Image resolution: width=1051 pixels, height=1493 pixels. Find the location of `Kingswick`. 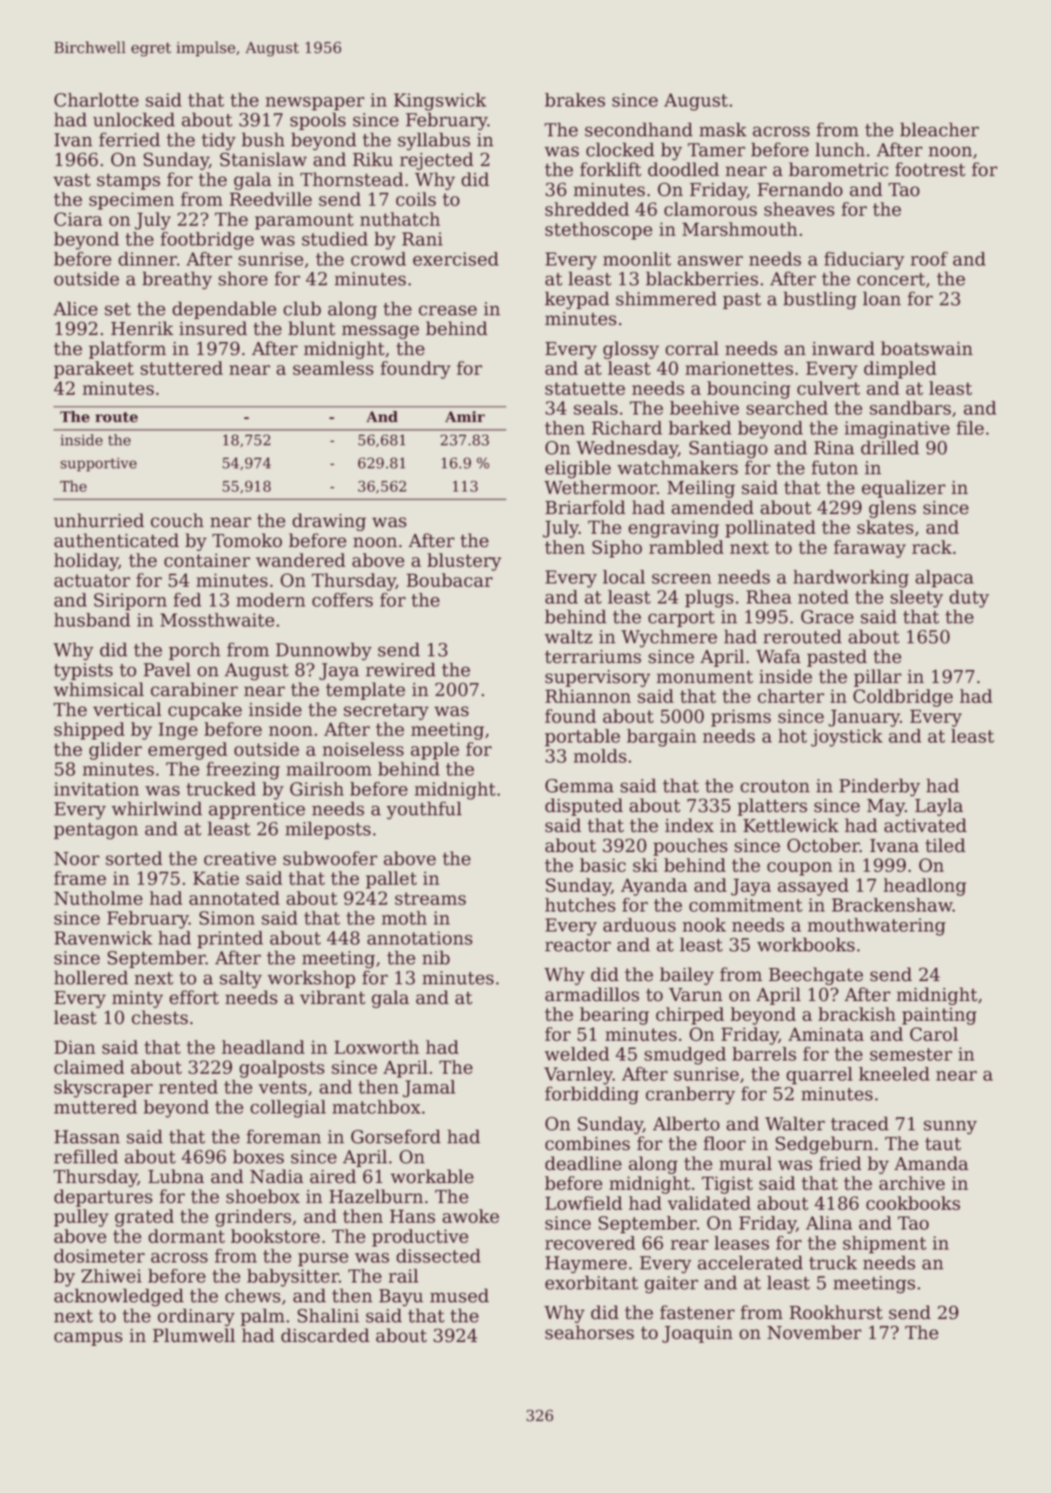

Kingswick is located at coordinates (440, 102).
